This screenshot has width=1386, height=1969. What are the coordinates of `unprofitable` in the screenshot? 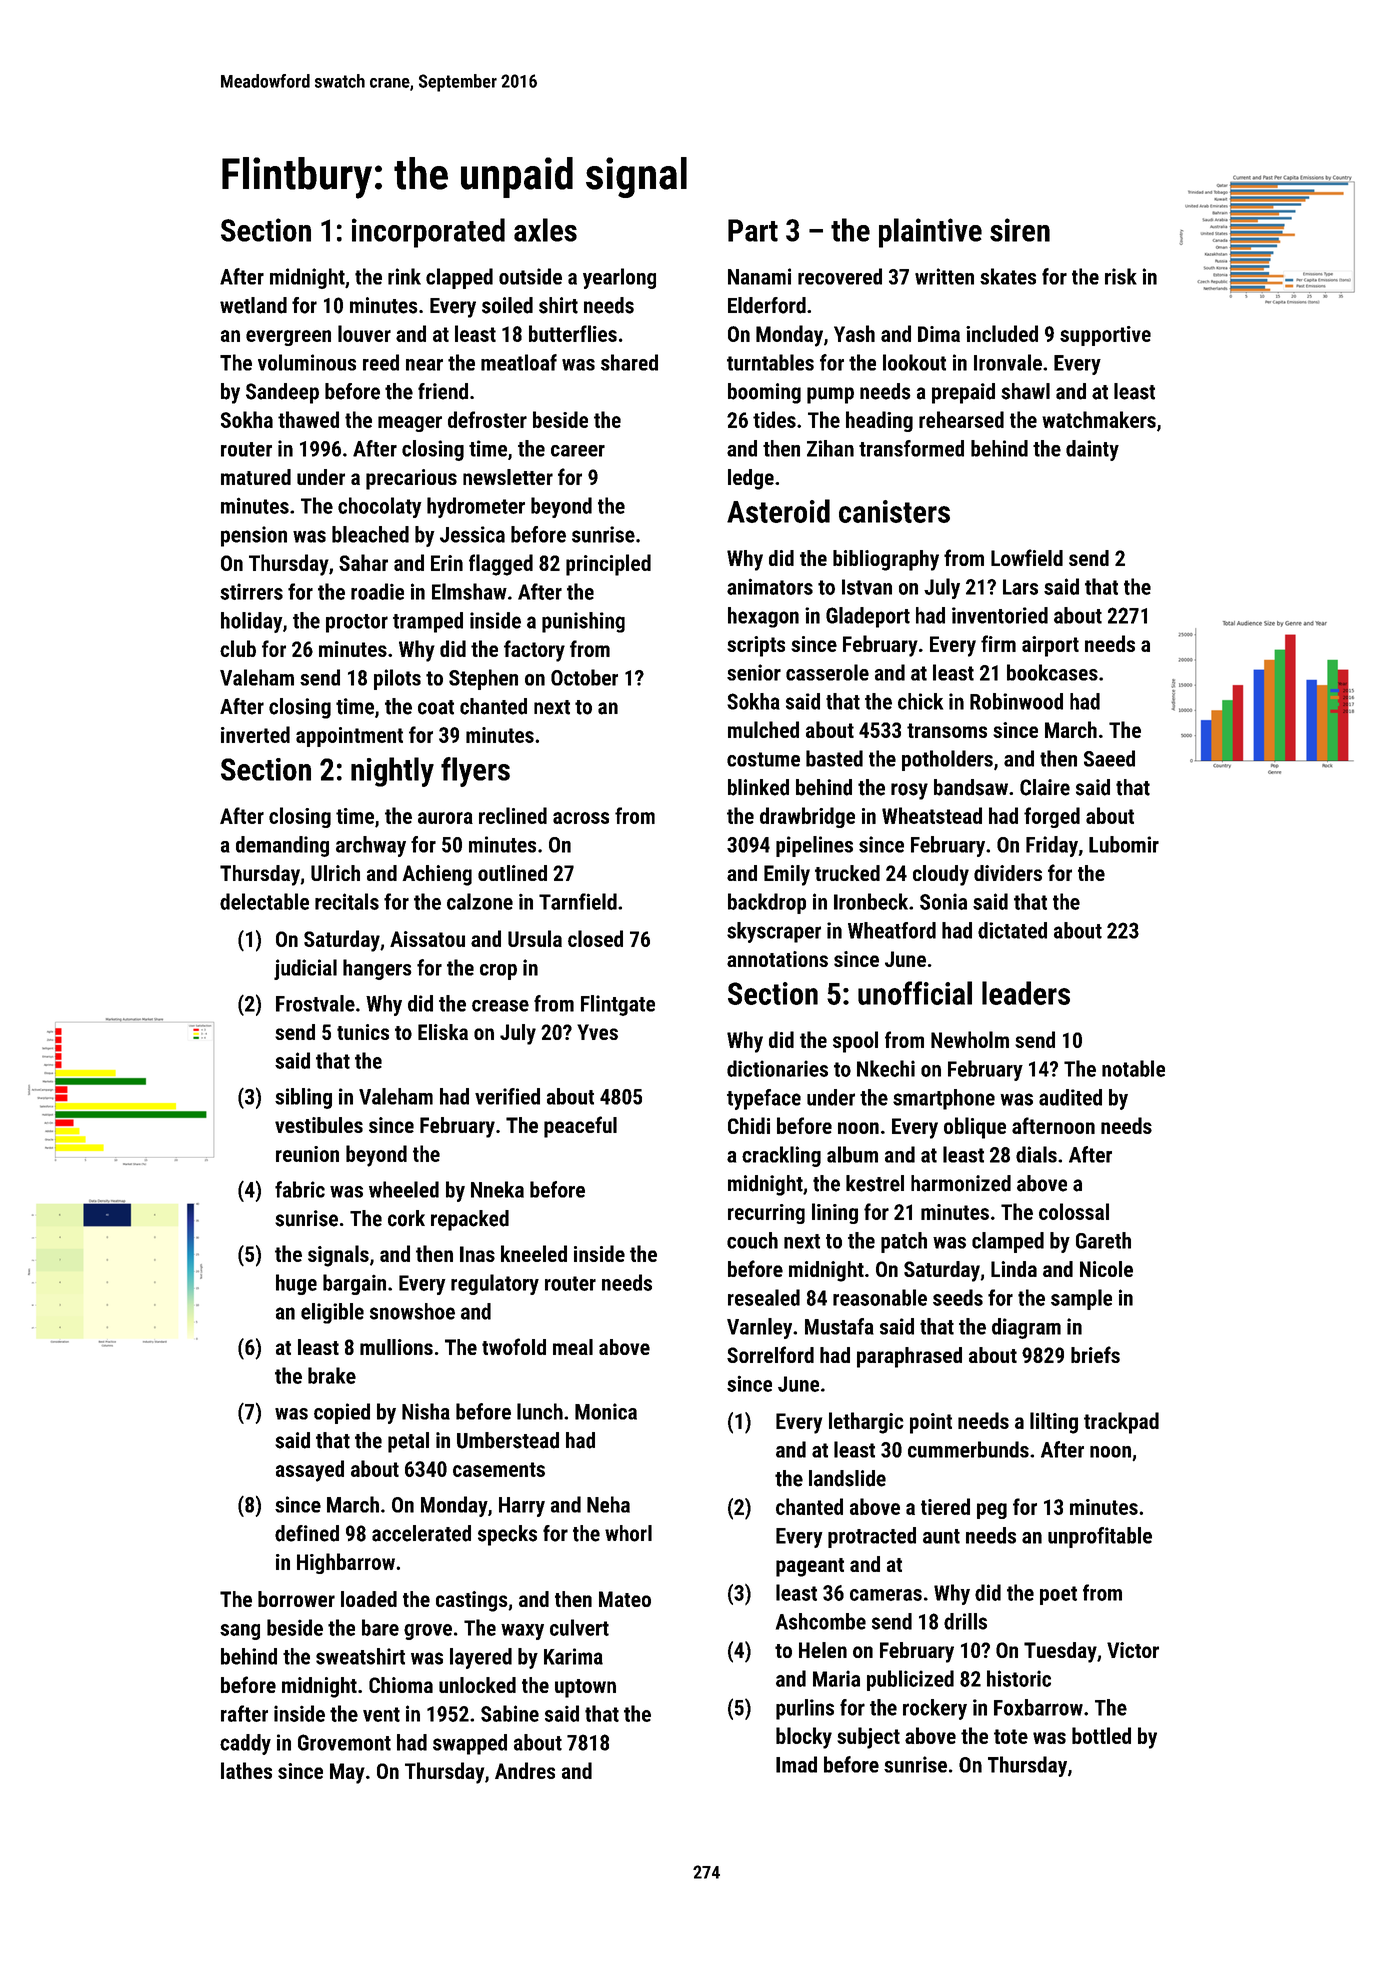 It's located at (1100, 1537).
